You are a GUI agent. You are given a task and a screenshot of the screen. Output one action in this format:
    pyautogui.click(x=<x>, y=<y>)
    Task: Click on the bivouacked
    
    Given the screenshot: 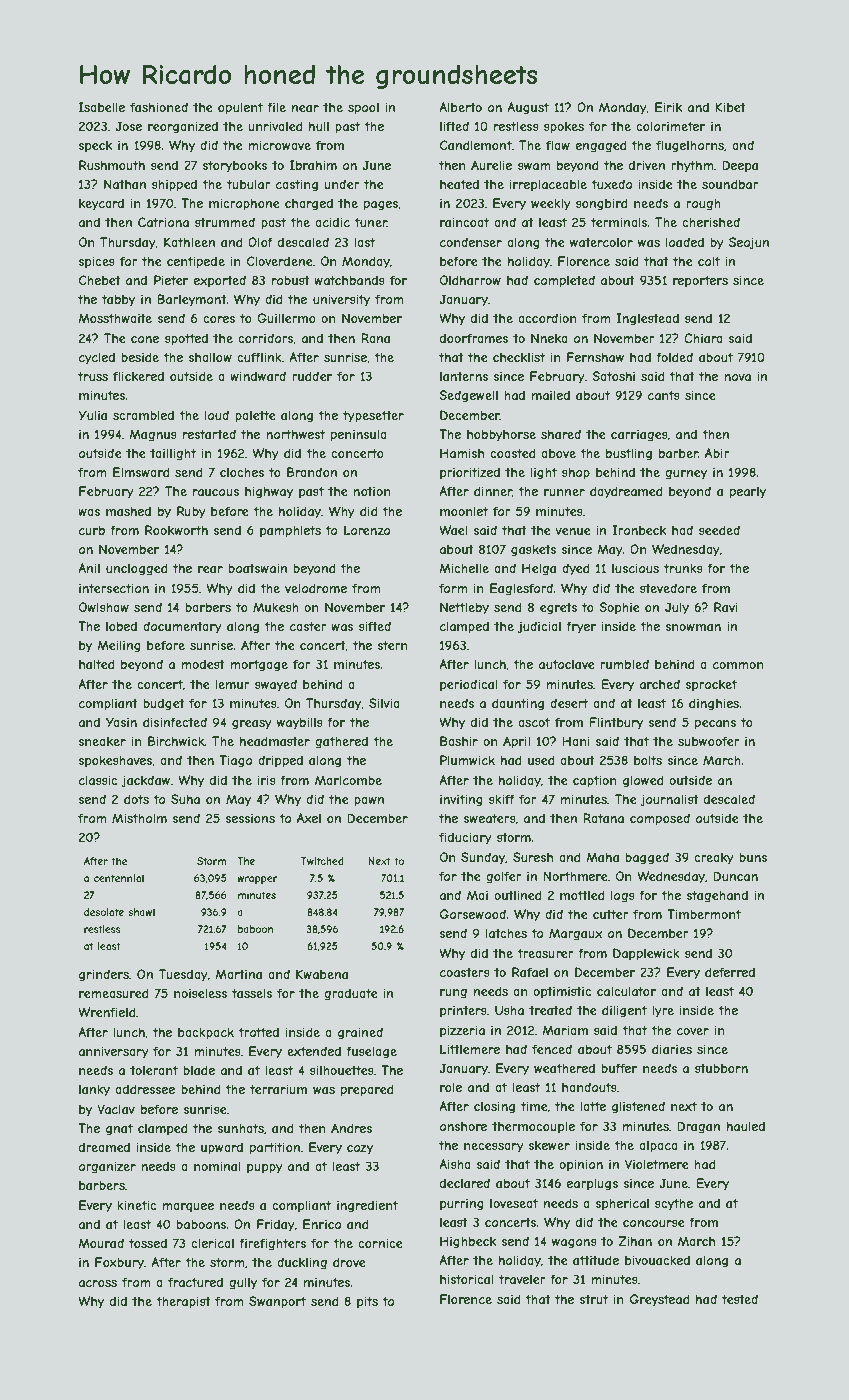 What is the action you would take?
    pyautogui.click(x=657, y=1260)
